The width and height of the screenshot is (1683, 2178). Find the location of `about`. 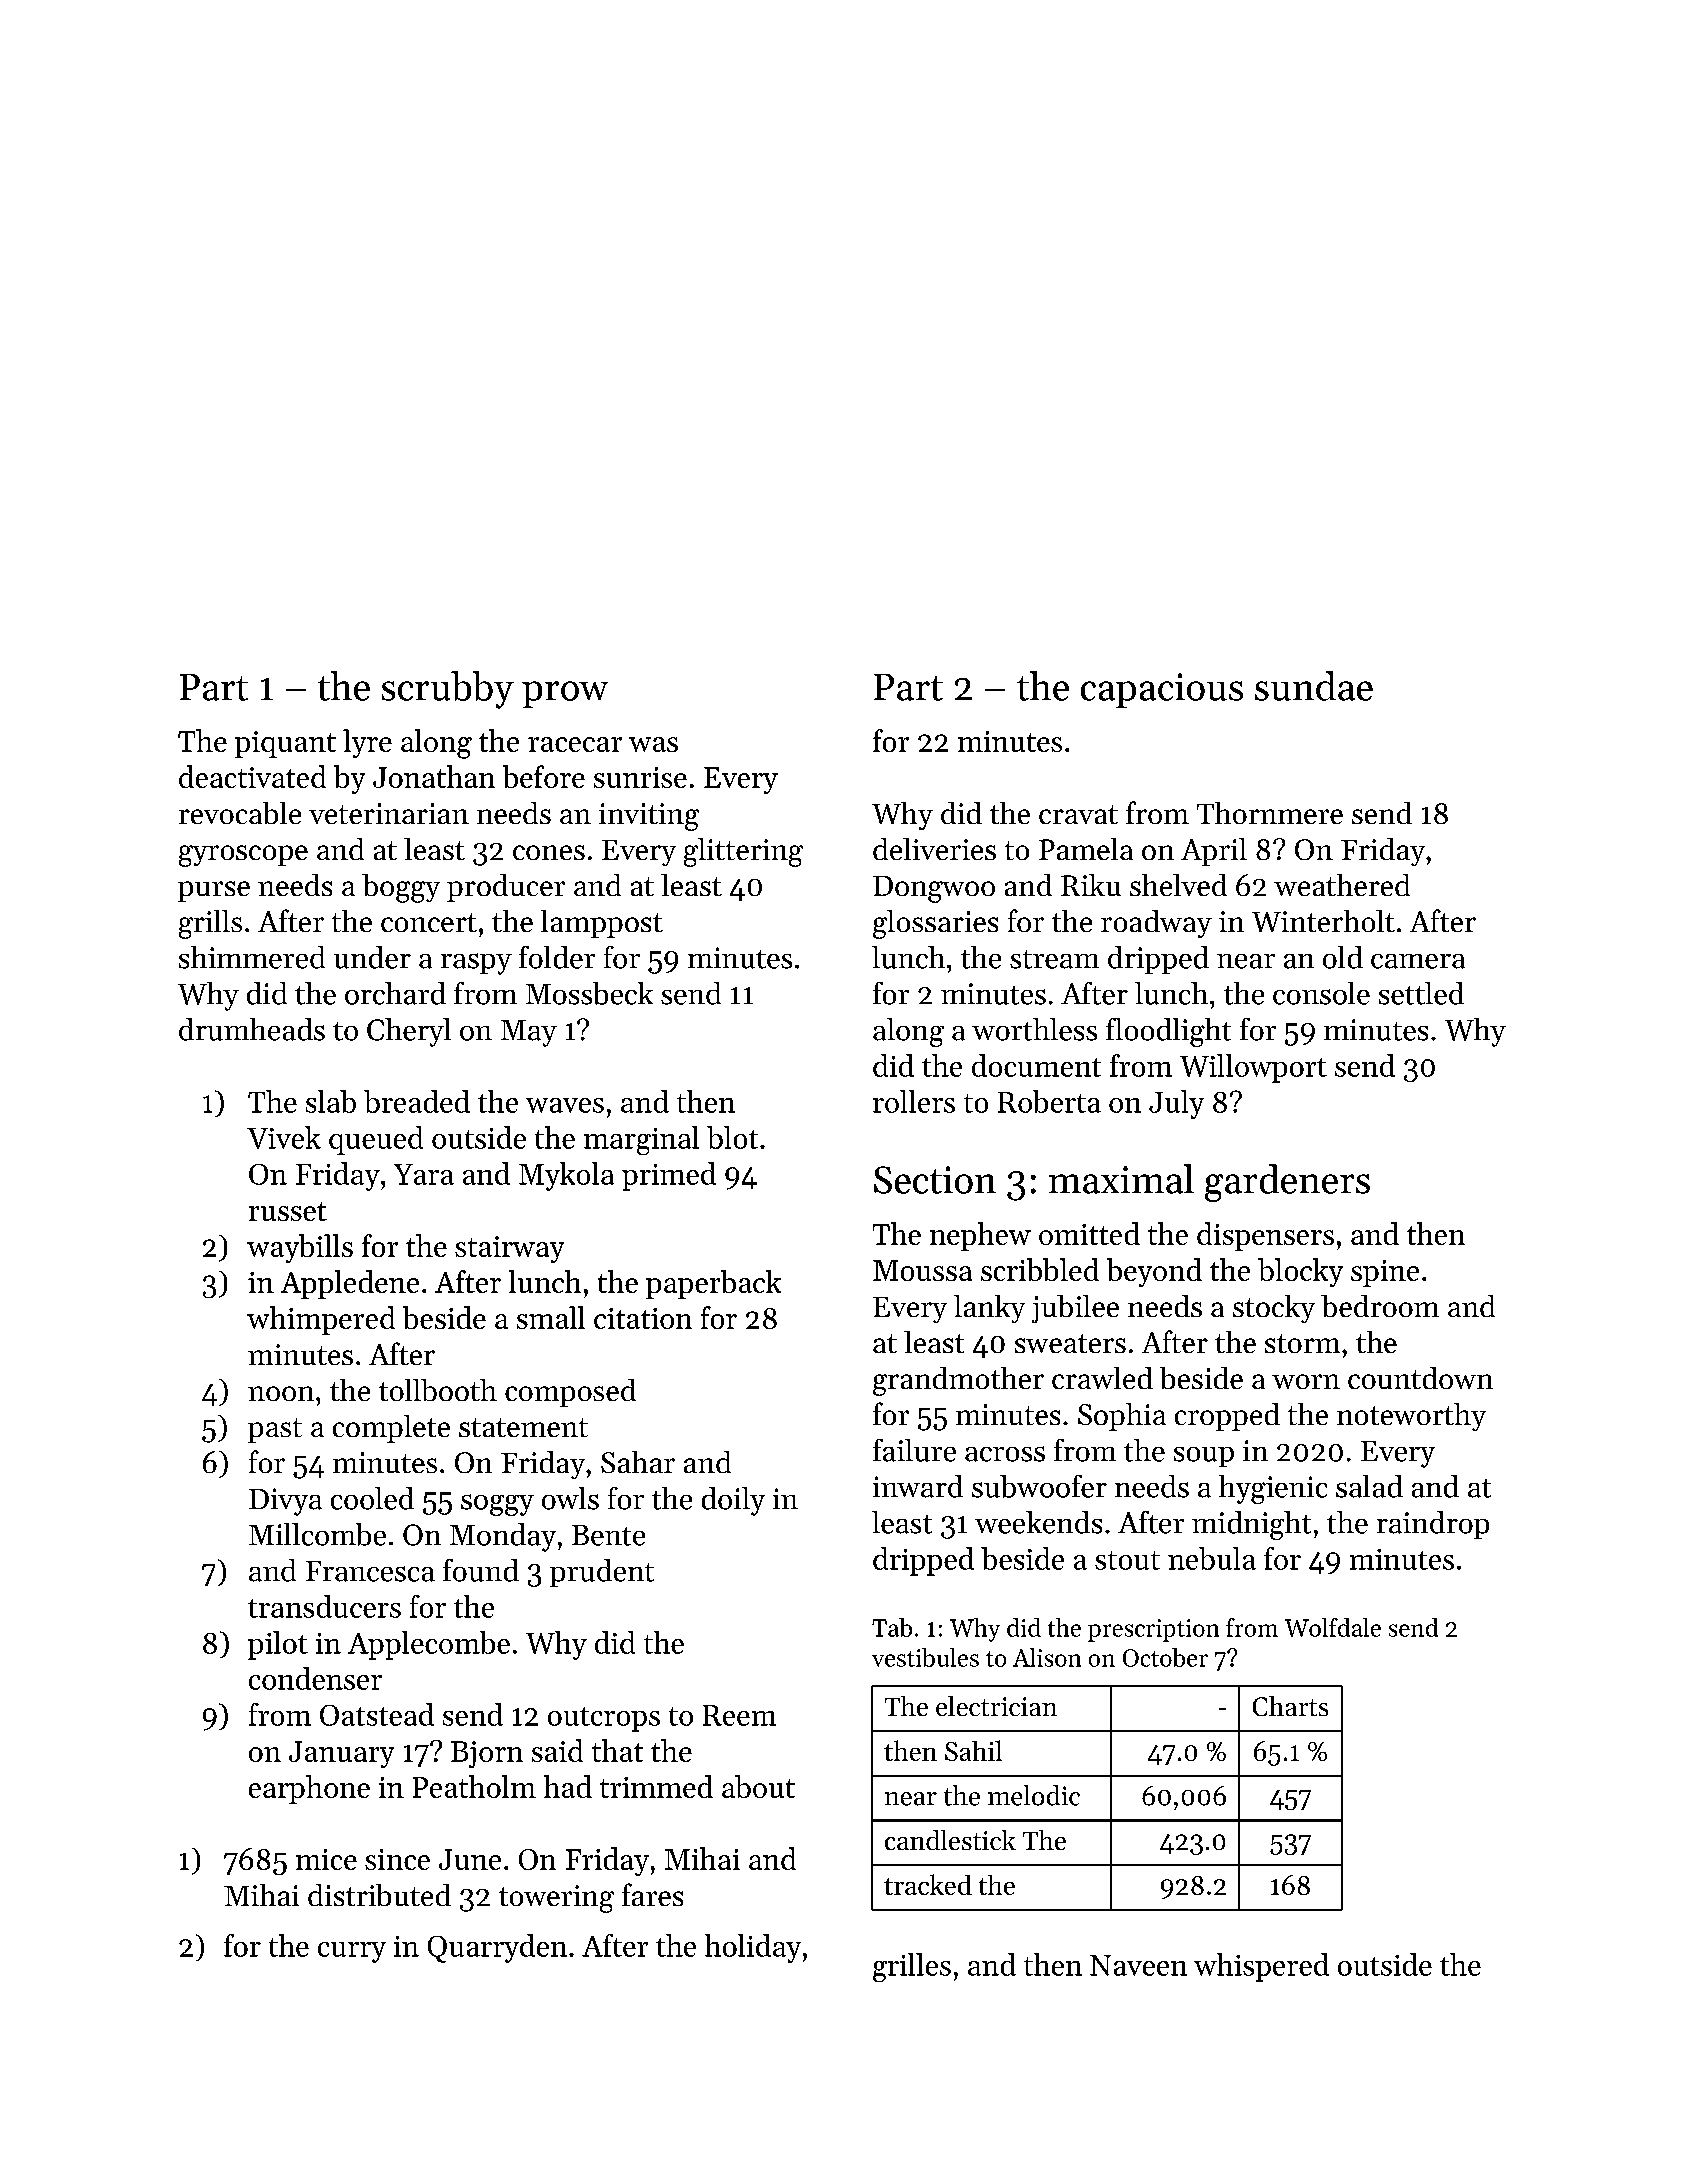

about is located at coordinates (758, 1786).
